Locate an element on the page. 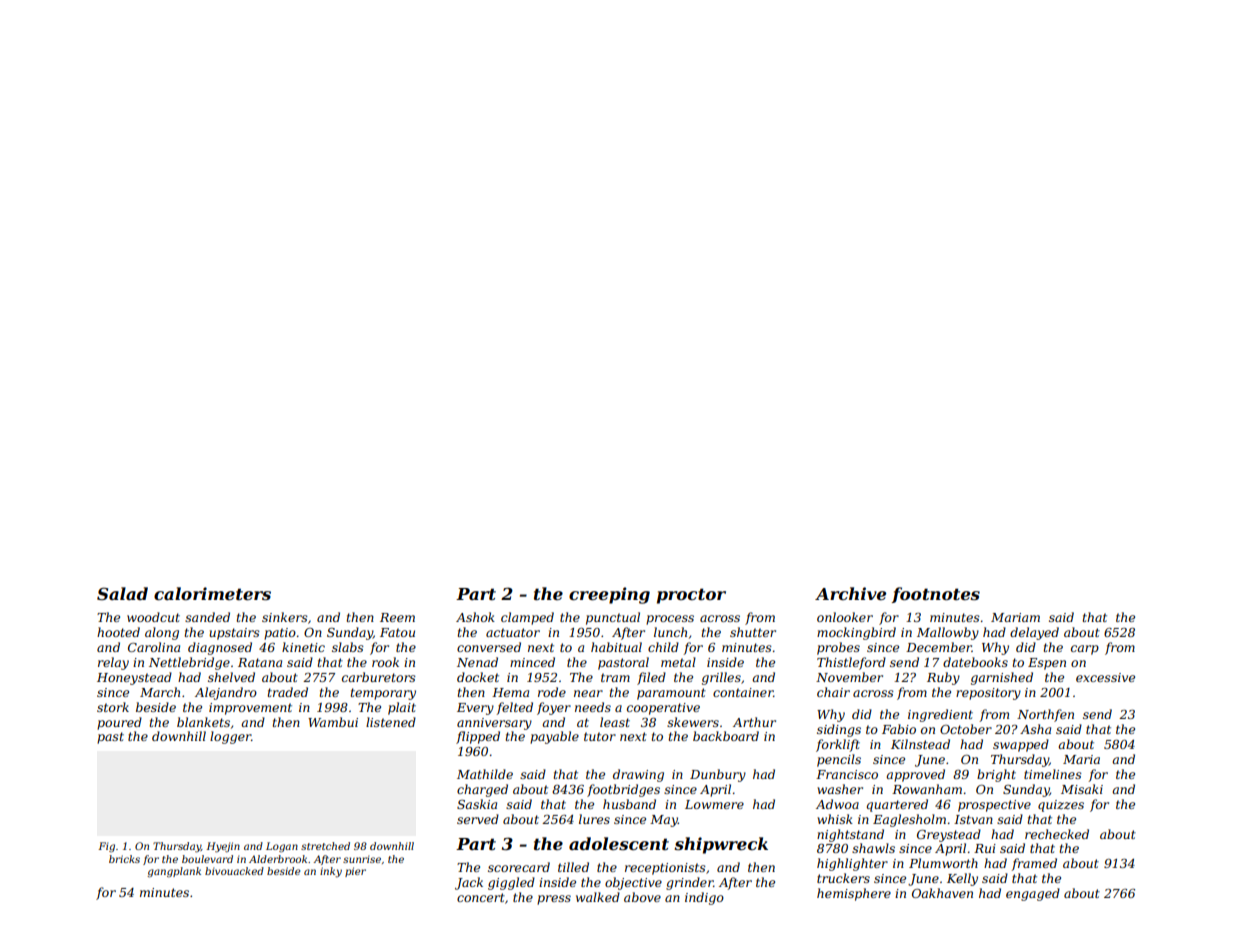 Image resolution: width=1233 pixels, height=952 pixels. traded is located at coordinates (288, 692).
